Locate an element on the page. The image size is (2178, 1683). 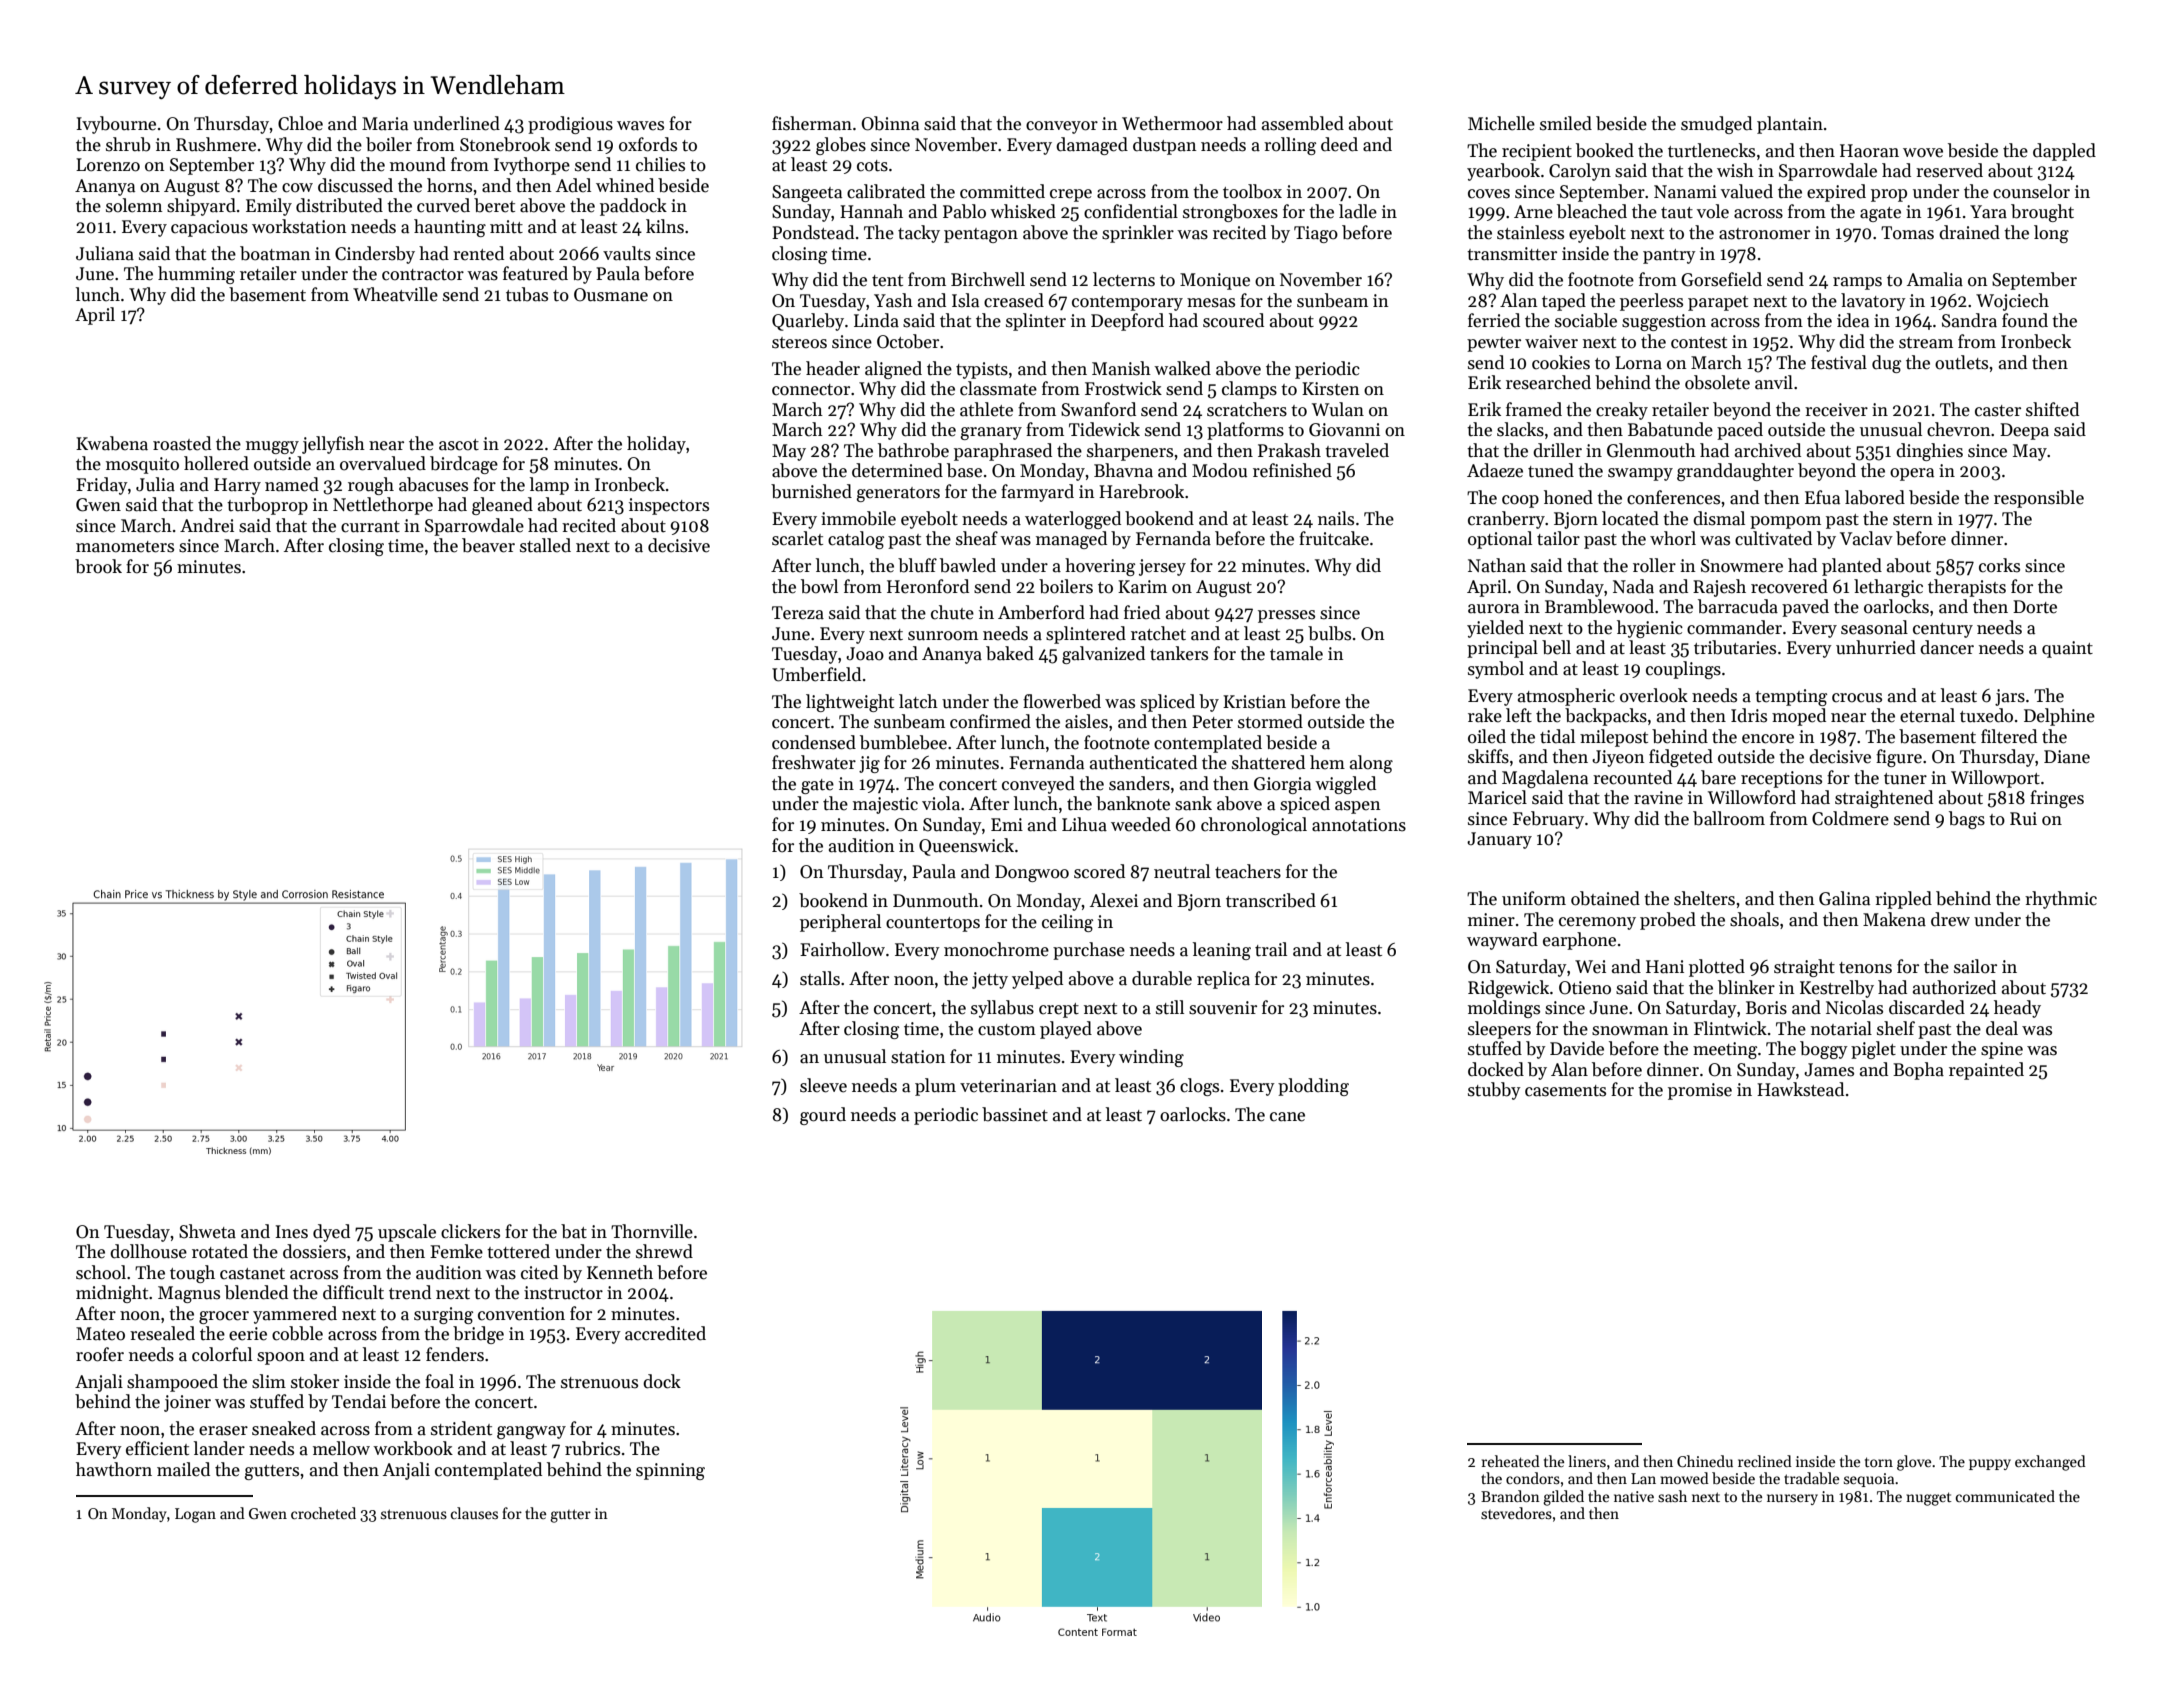
plantain is located at coordinates (1790, 125).
